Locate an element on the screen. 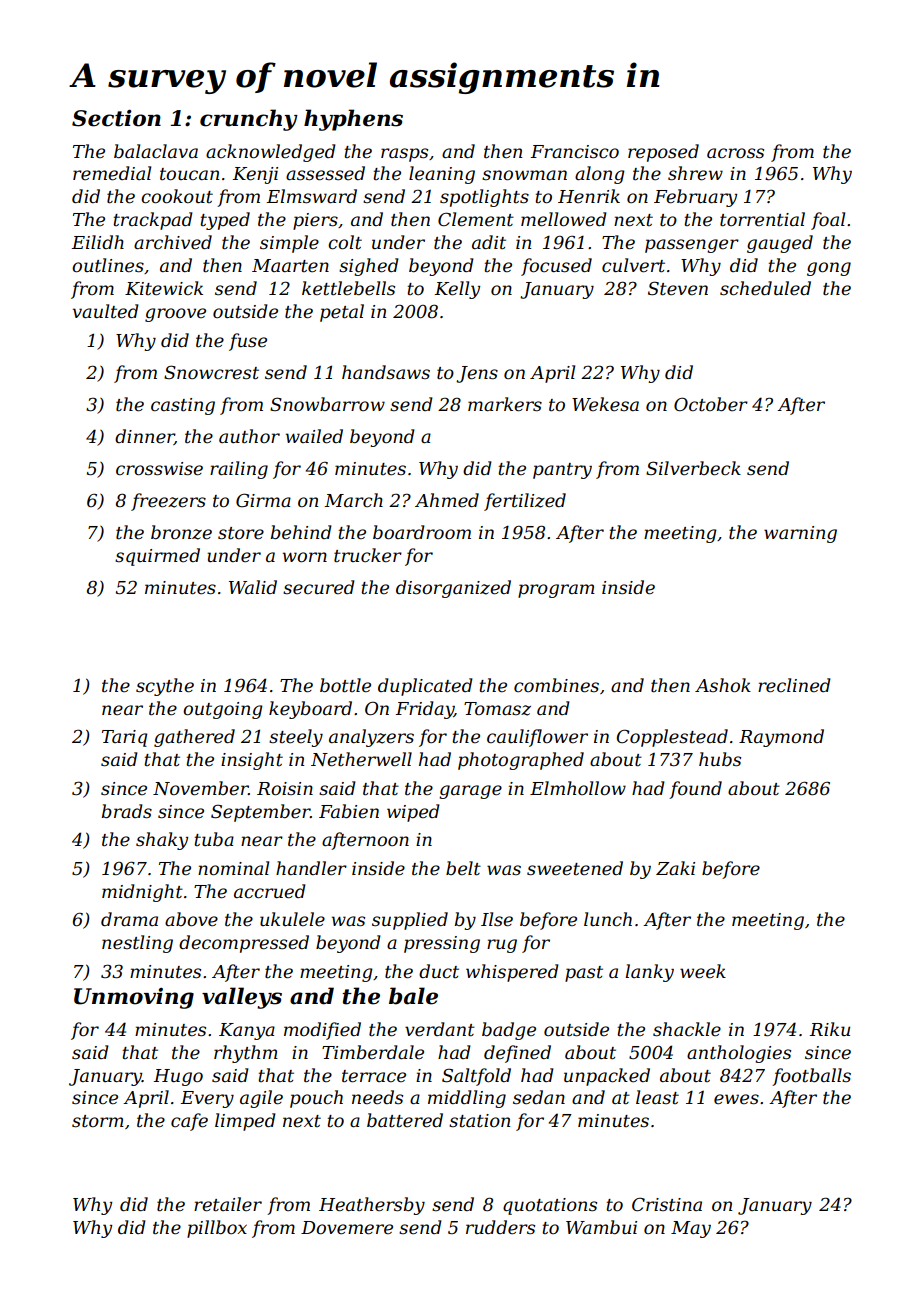 This screenshot has height=1308, width=924. gong is located at coordinates (829, 269).
